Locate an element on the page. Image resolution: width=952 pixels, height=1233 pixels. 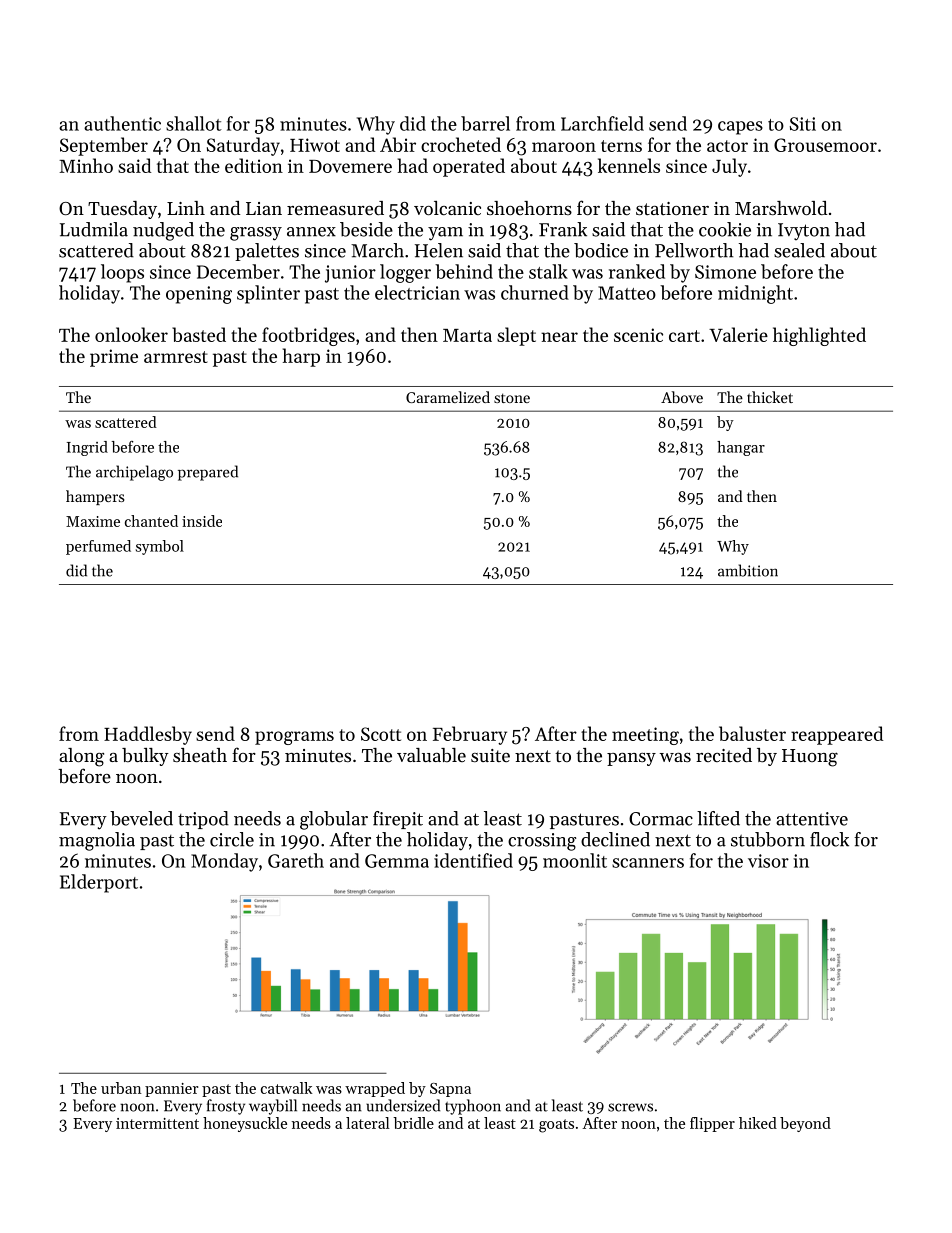
programs is located at coordinates (294, 738).
